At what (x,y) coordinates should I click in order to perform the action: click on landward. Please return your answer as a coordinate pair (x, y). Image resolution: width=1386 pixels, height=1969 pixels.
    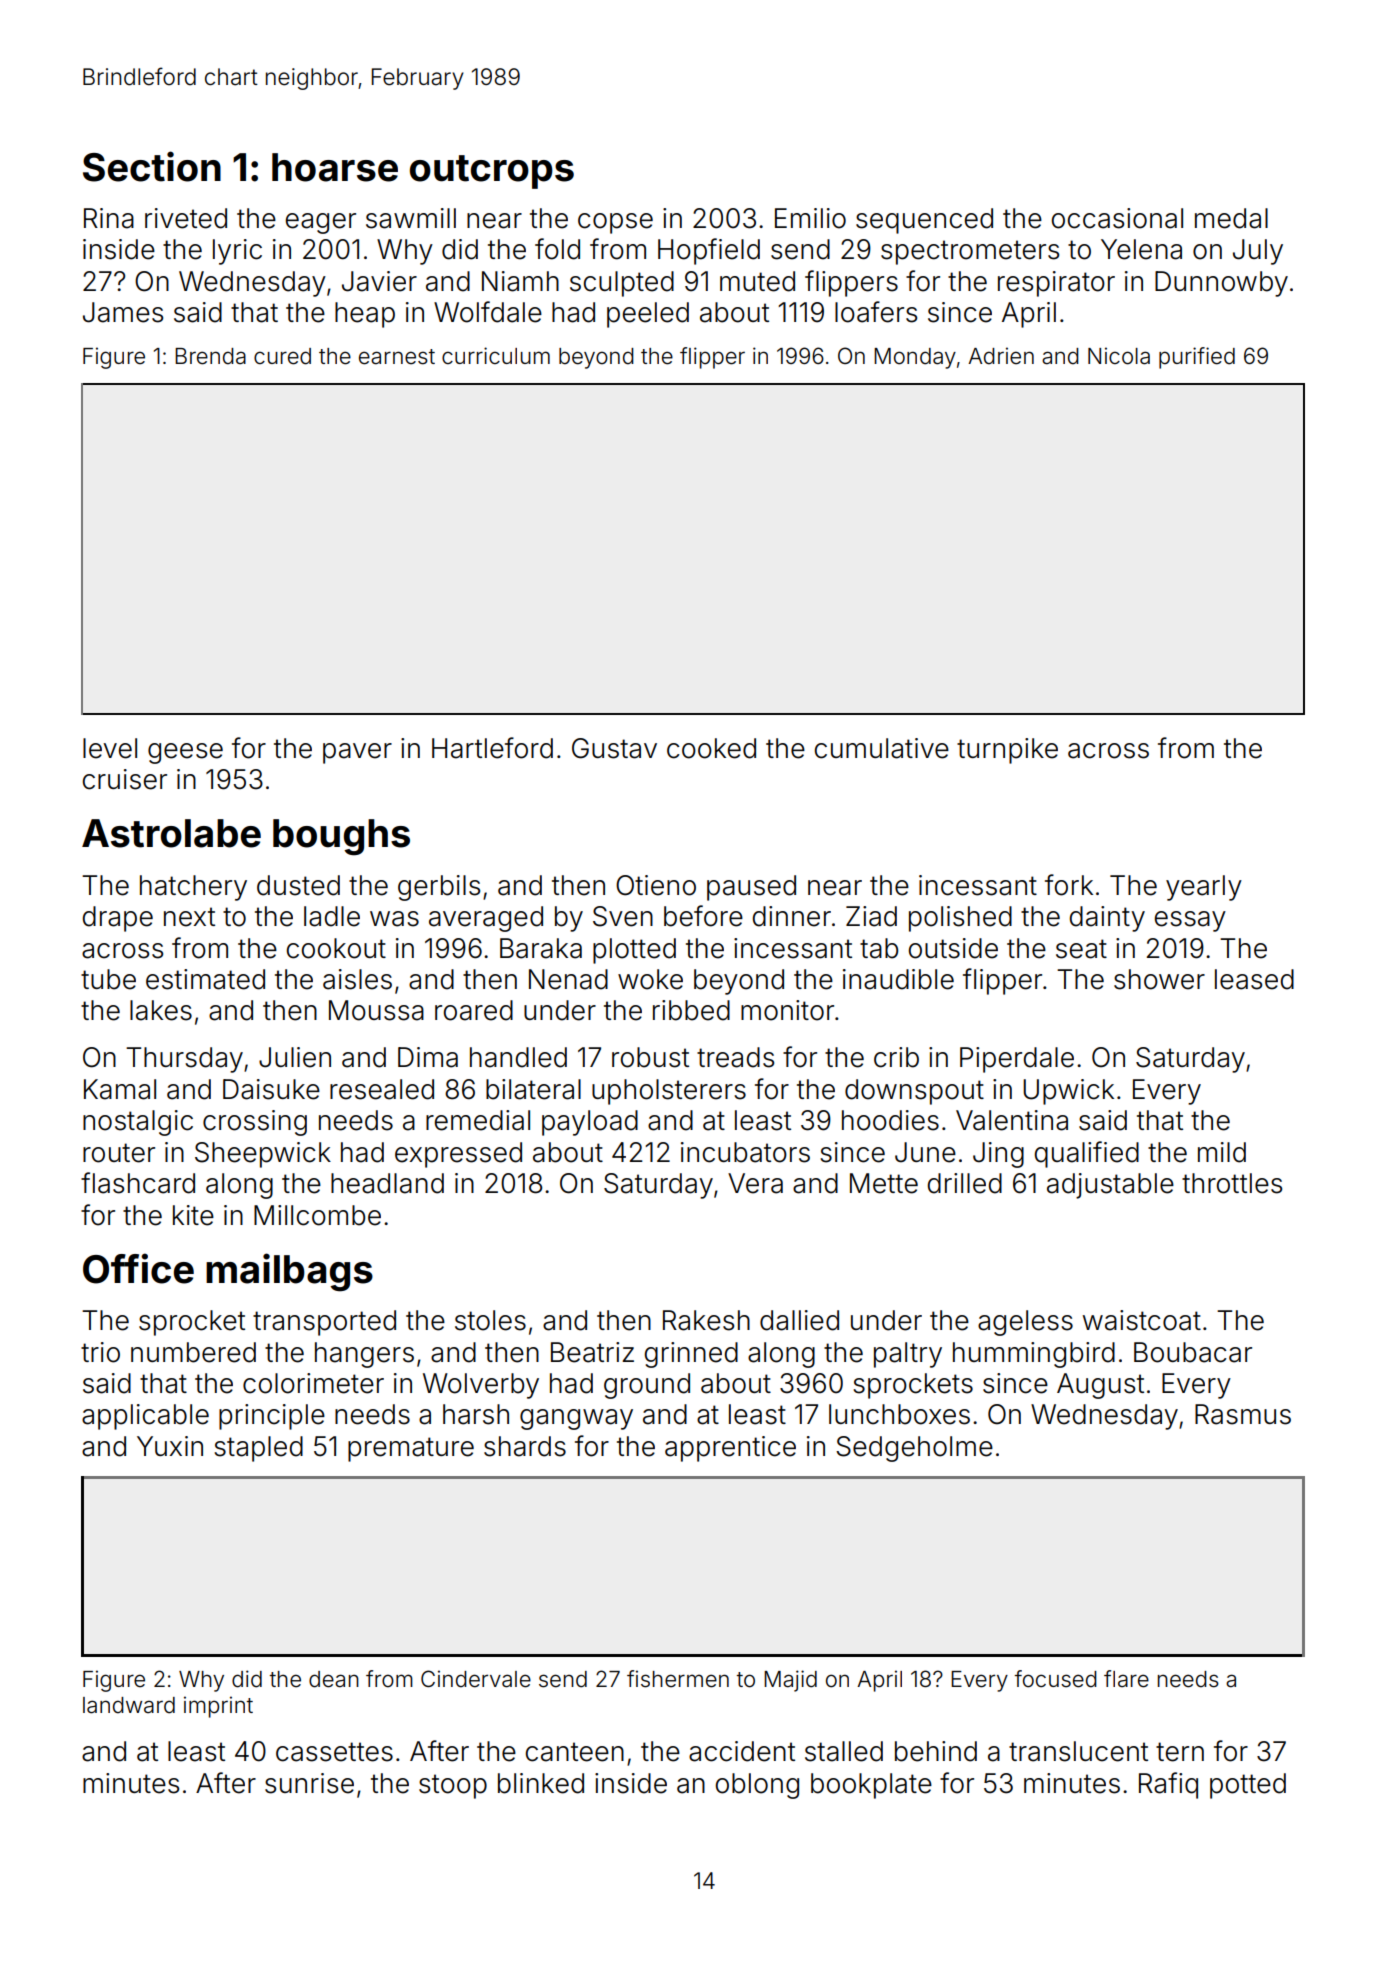
    Looking at the image, I should click on (129, 1705).
